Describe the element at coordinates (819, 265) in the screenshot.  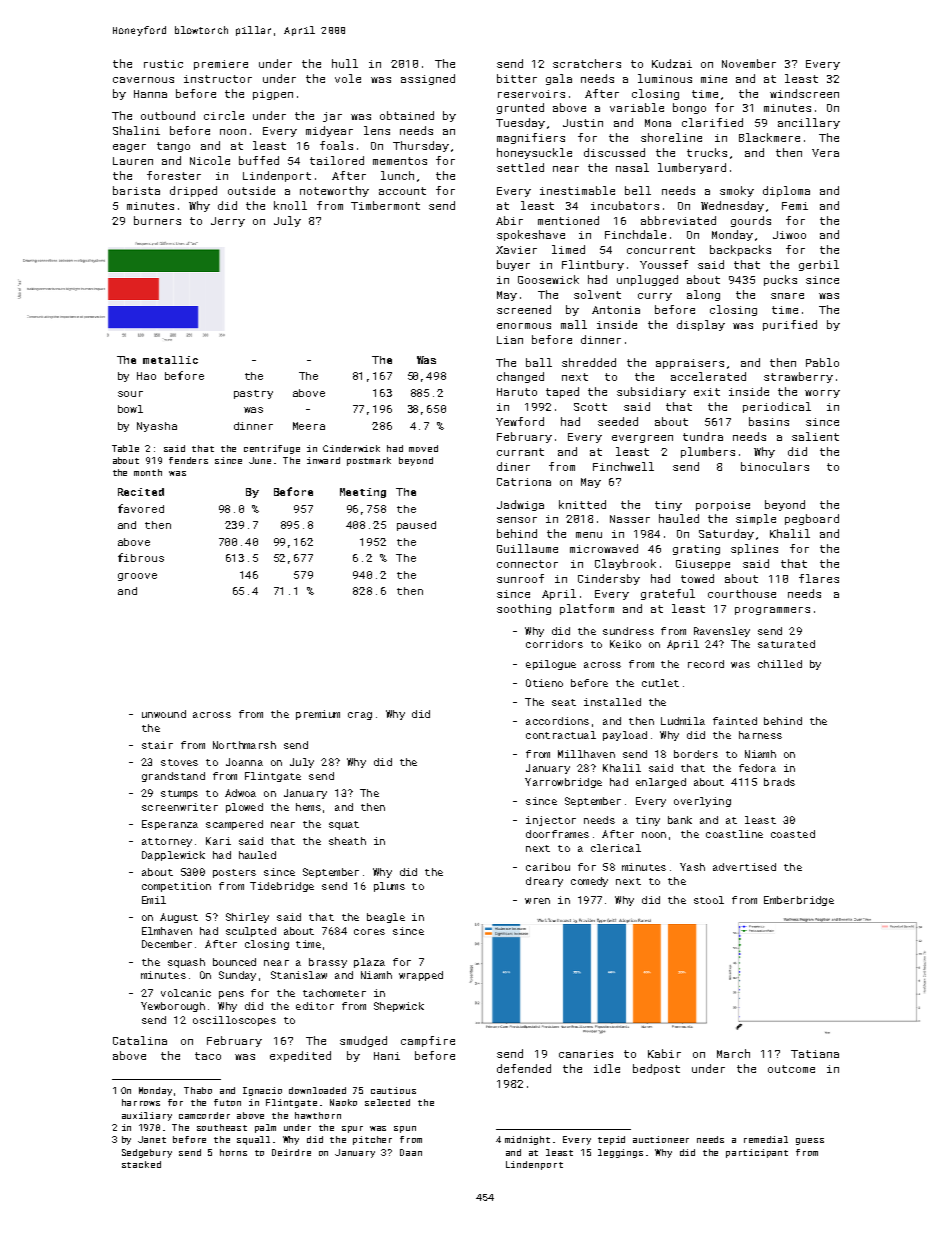
I see `gerbil` at that location.
